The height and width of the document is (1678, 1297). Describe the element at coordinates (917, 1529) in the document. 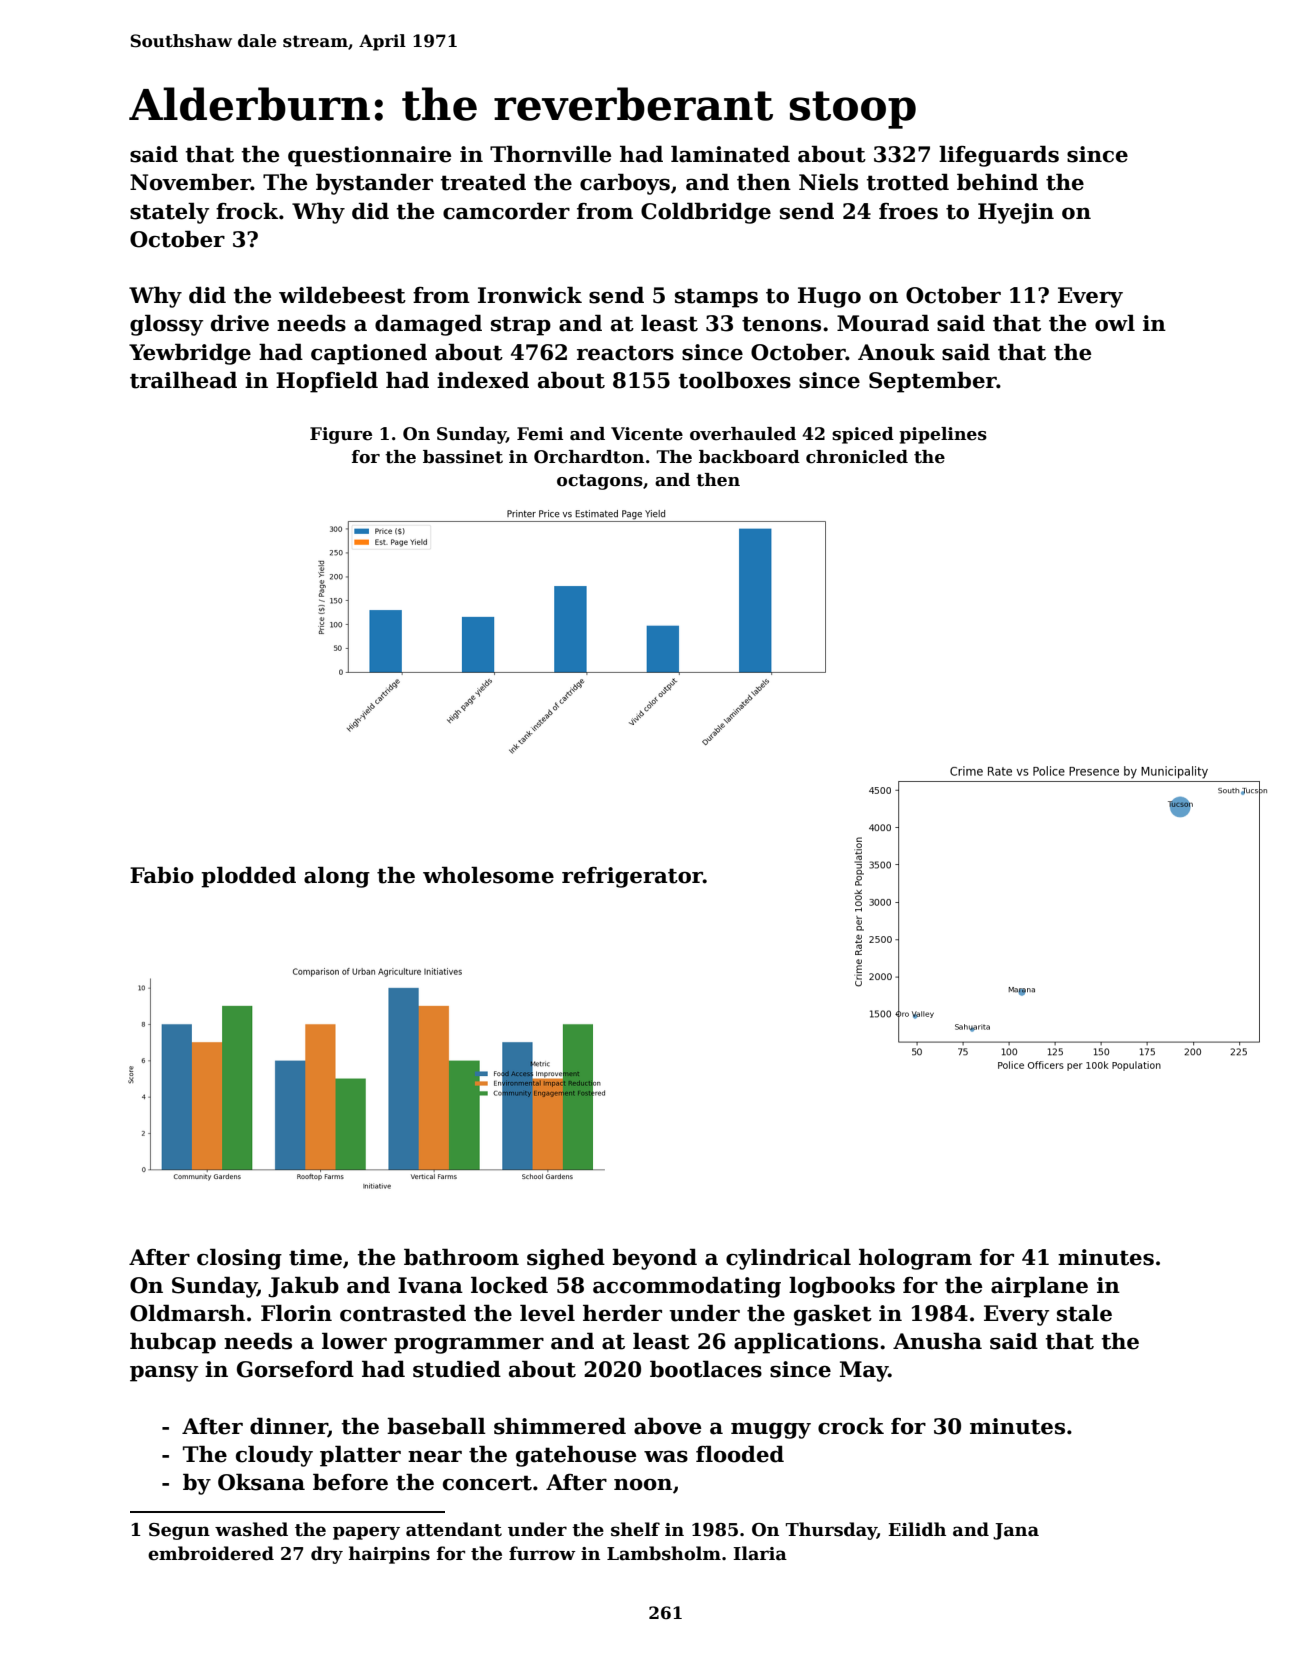

I see `Eilidh` at that location.
